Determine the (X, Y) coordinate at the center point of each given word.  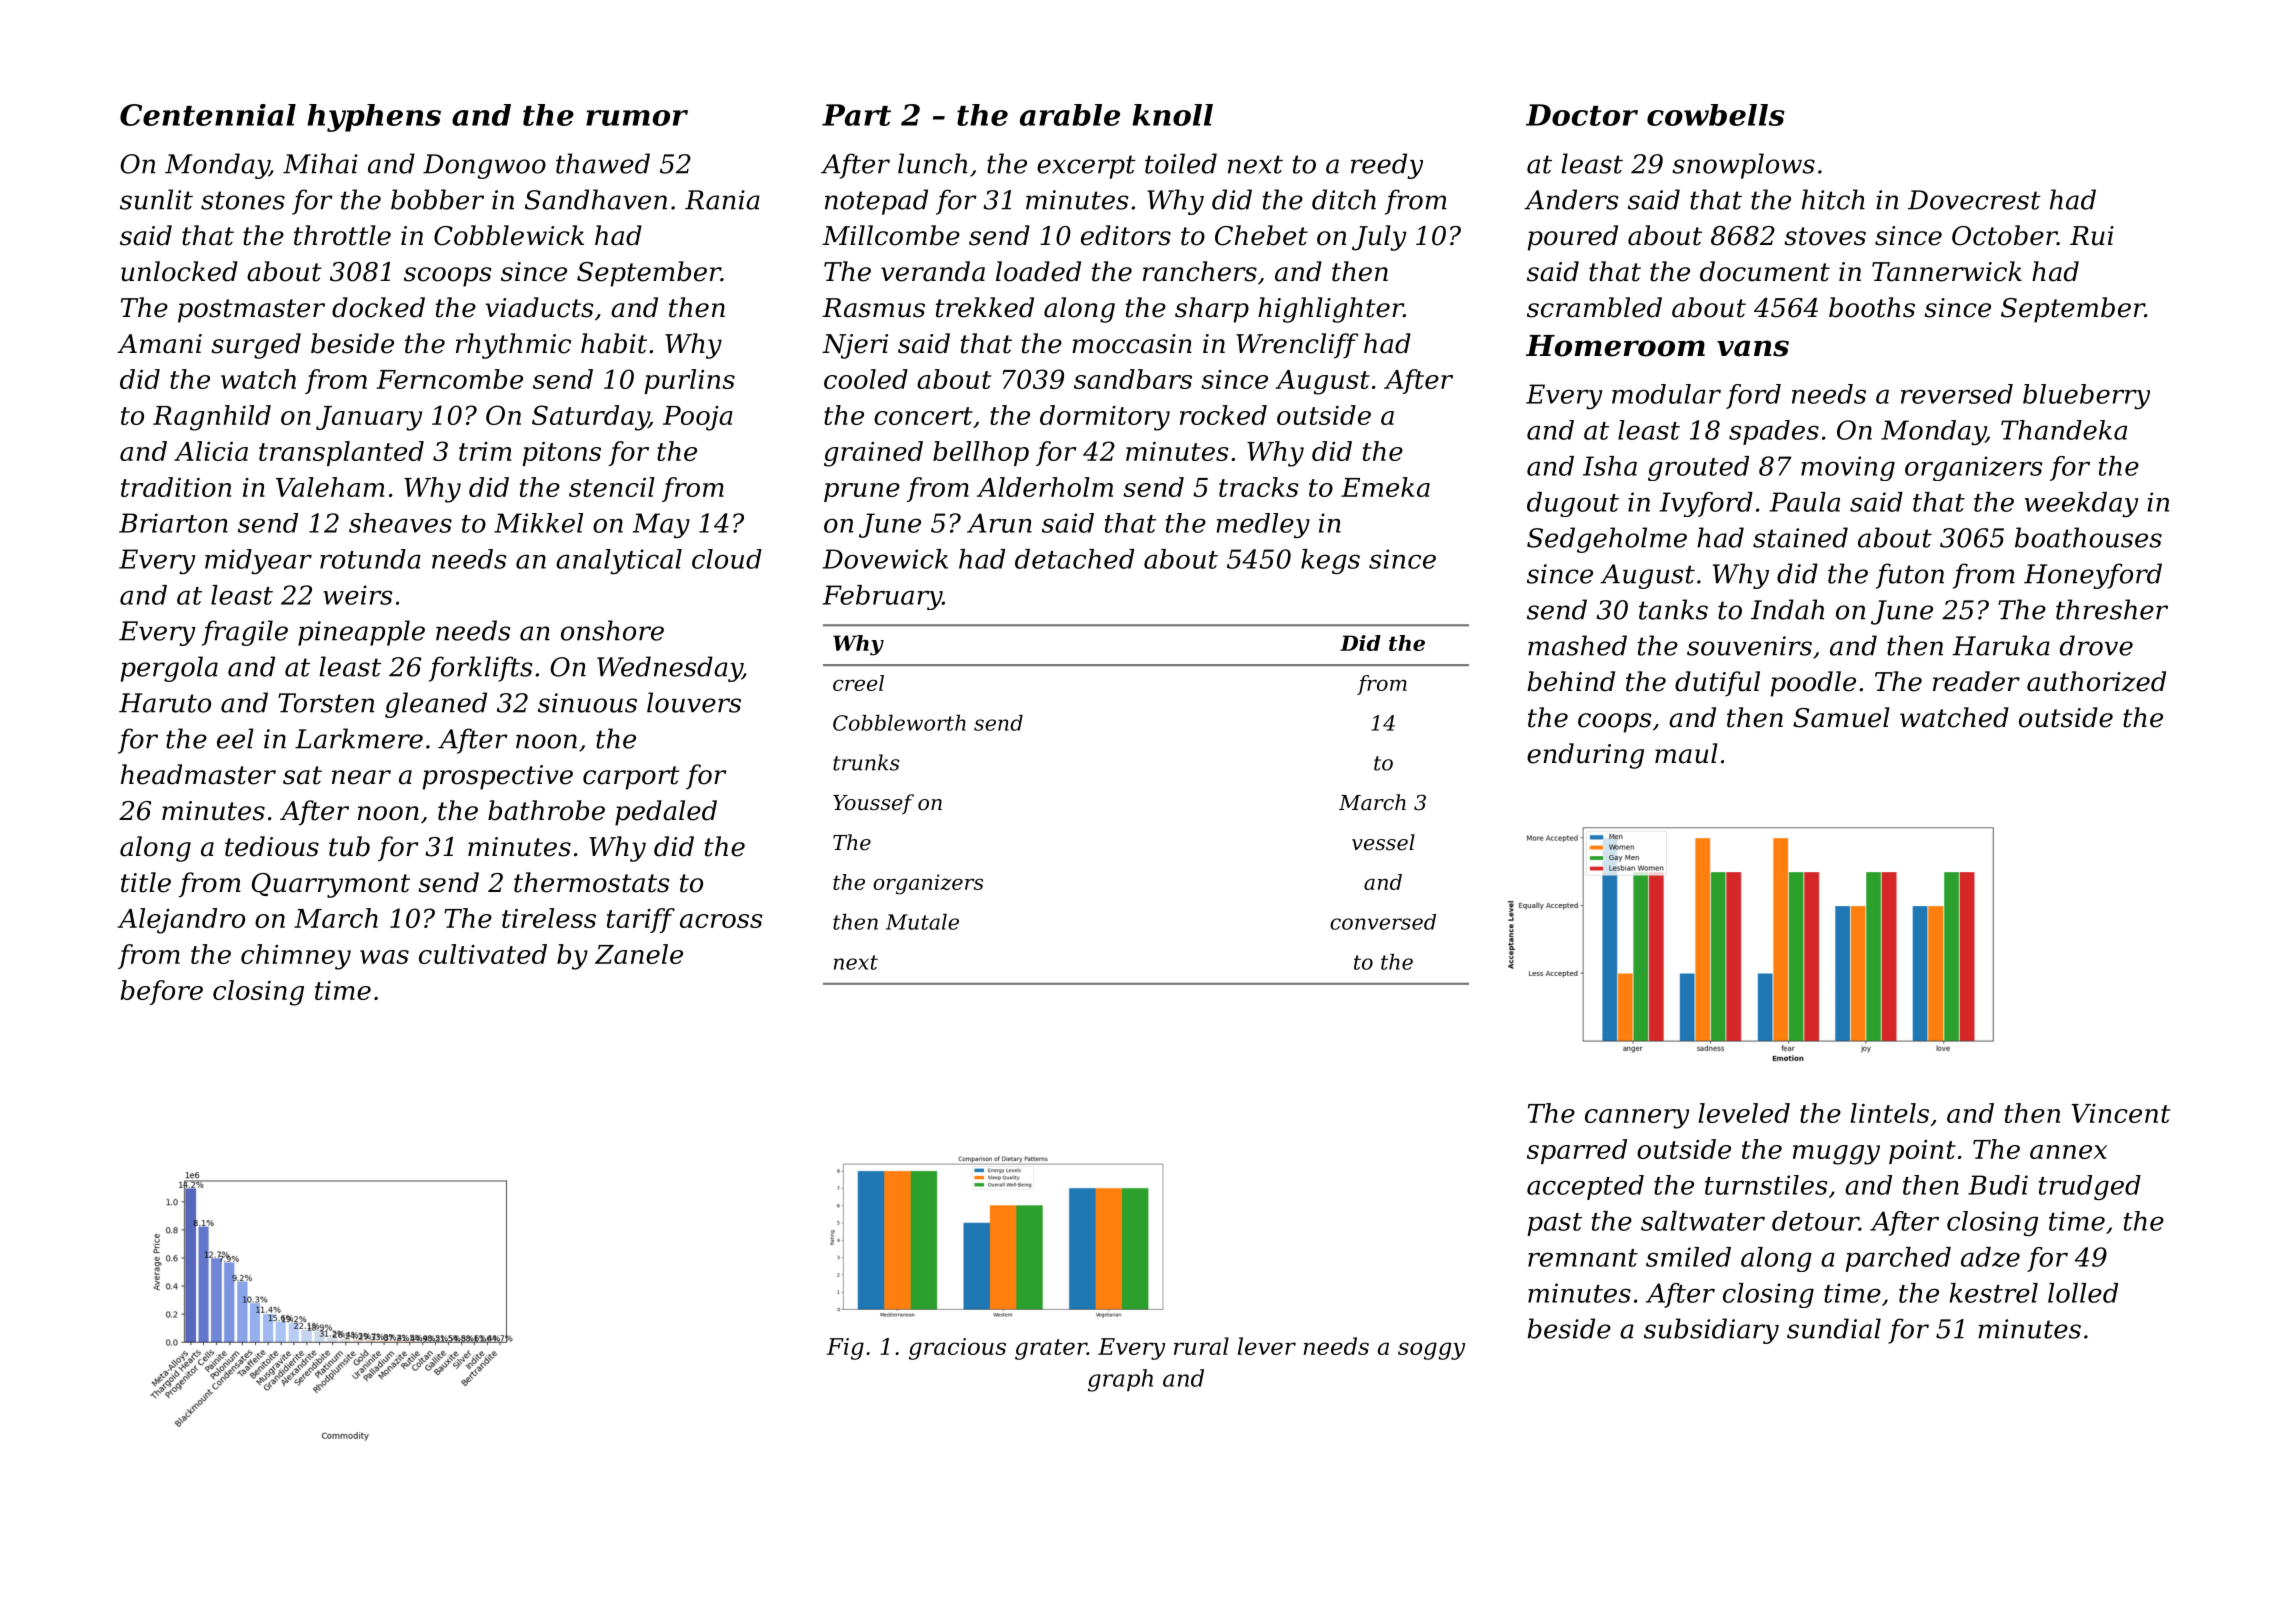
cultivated (483, 954)
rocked (1223, 415)
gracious (957, 1349)
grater (1051, 1349)
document (1765, 271)
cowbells (1716, 115)
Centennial (208, 115)
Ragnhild (212, 418)
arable (1070, 115)
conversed (1383, 922)
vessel (1383, 842)
